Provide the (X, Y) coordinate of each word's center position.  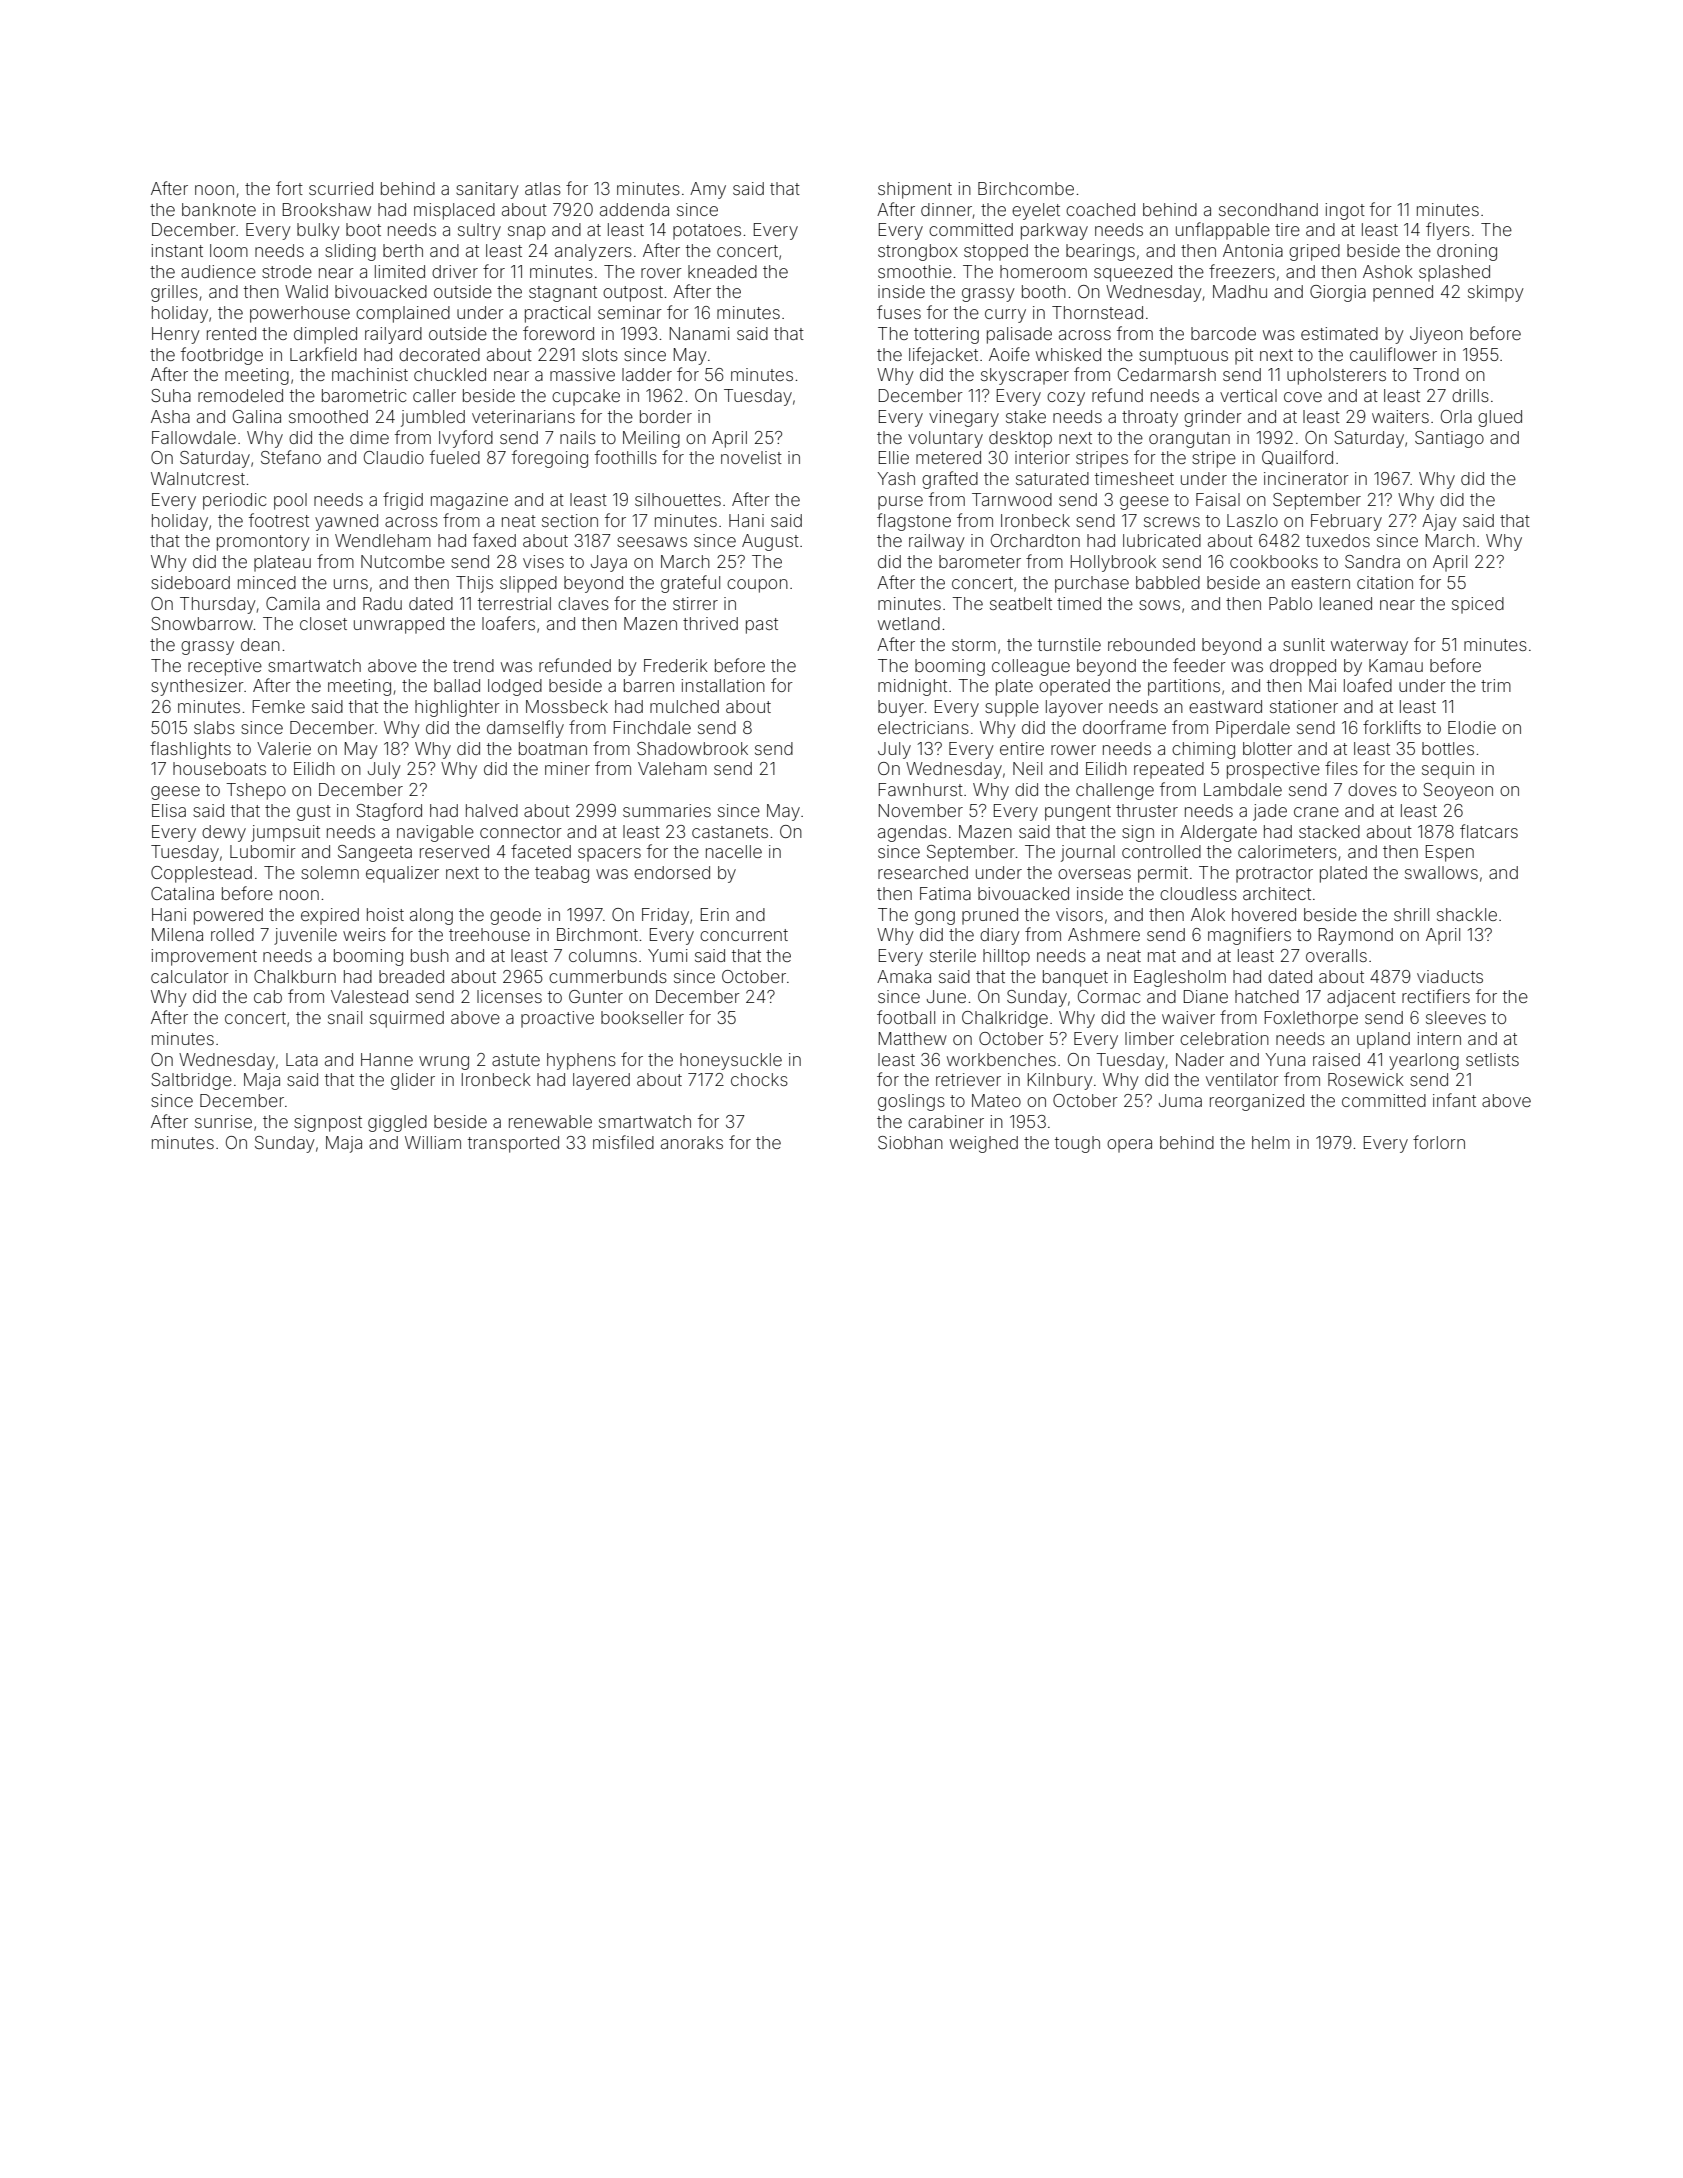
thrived (710, 623)
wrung (444, 1063)
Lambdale (1243, 789)
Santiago (1449, 439)
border (666, 416)
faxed (494, 540)
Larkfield (323, 354)
